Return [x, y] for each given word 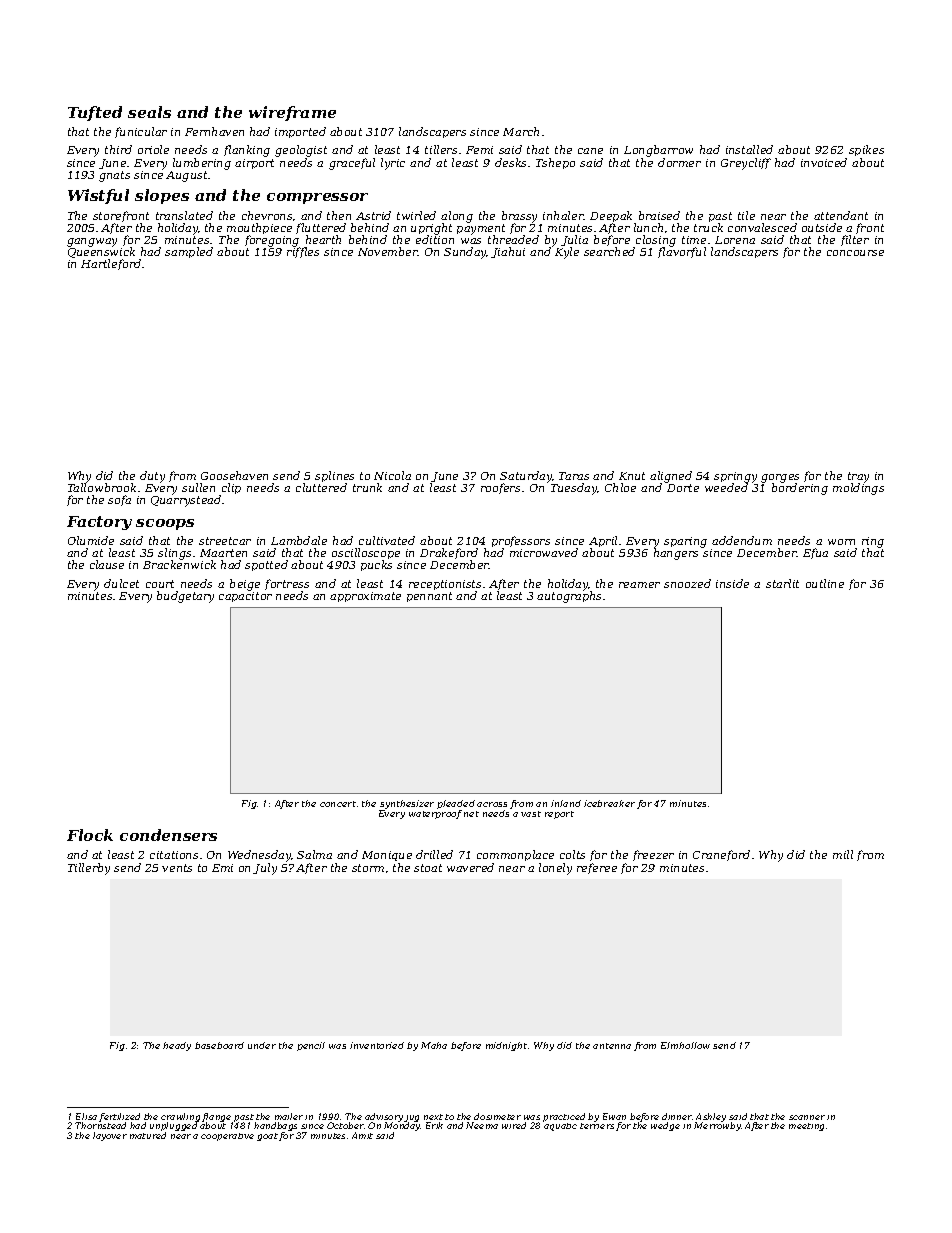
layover [110, 1136]
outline [825, 583]
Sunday [465, 253]
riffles [303, 253]
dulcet [121, 583]
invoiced [824, 162]
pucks [376, 566]
